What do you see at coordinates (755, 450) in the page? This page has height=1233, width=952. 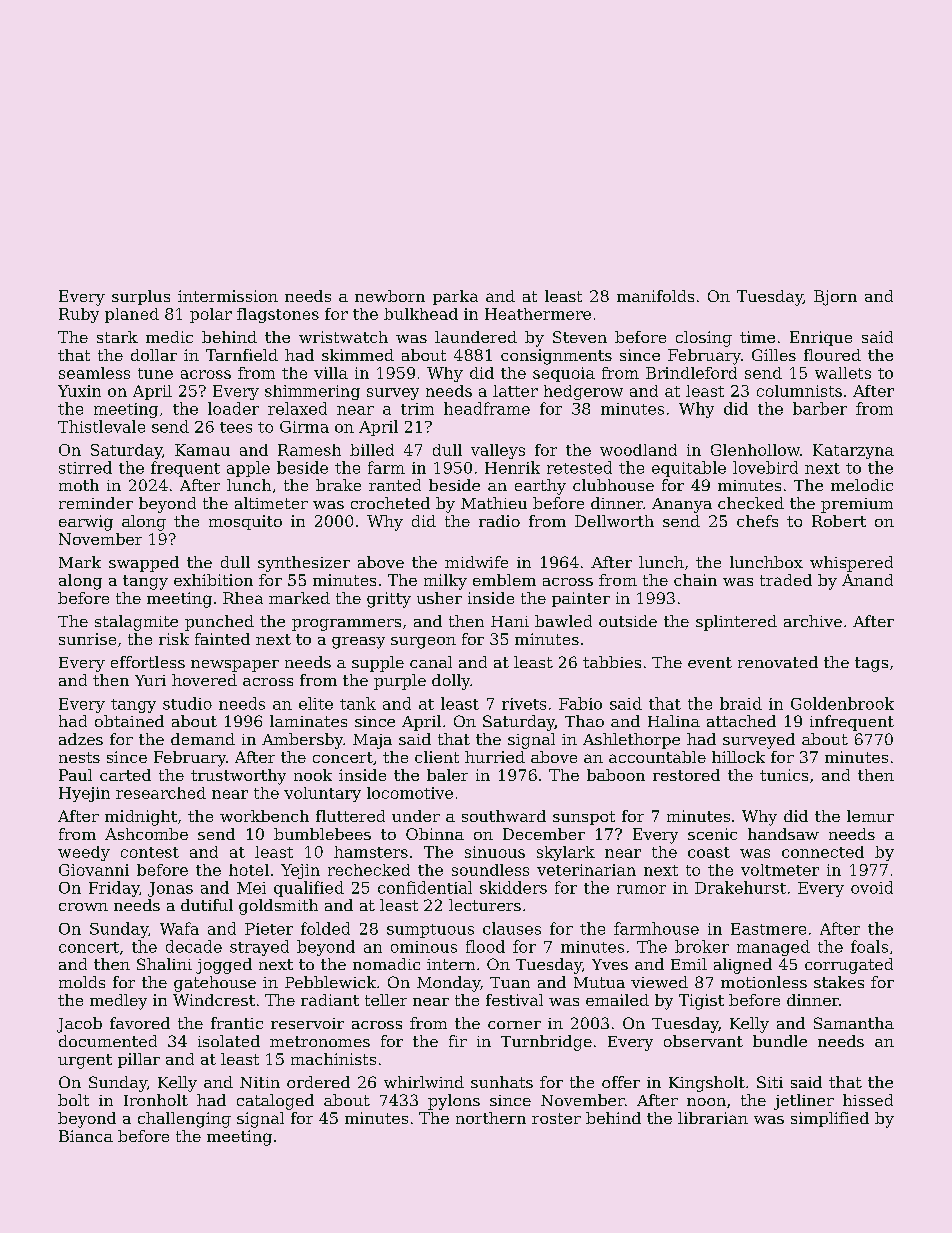 I see `Glenhollow` at bounding box center [755, 450].
